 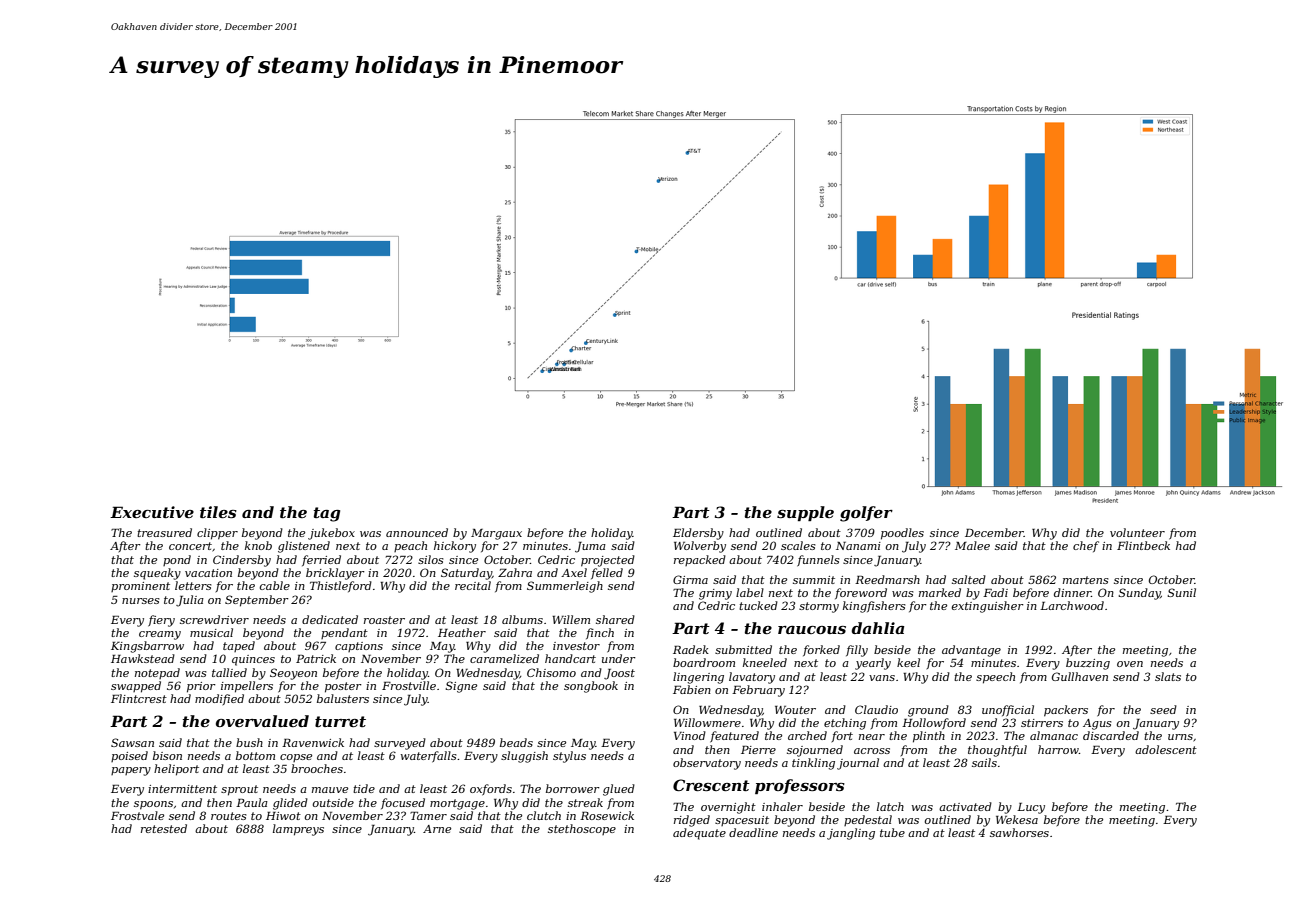 What do you see at coordinates (758, 605) in the page?
I see `tucked` at bounding box center [758, 605].
